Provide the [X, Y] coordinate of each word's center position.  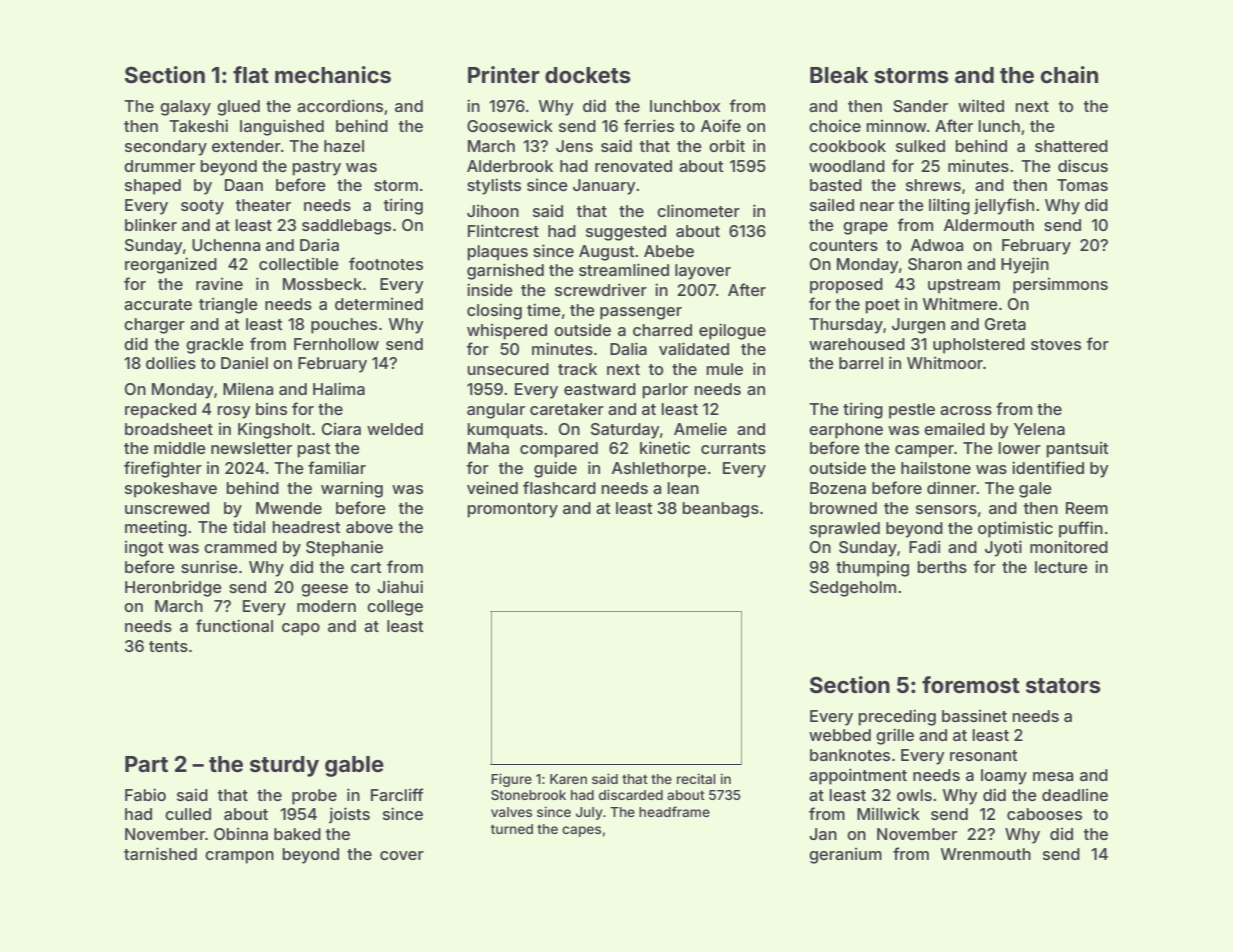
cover [402, 855]
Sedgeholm [853, 589]
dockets [588, 75]
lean [683, 488]
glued [238, 108]
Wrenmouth [986, 854]
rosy [234, 412]
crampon [239, 857]
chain [1069, 74]
